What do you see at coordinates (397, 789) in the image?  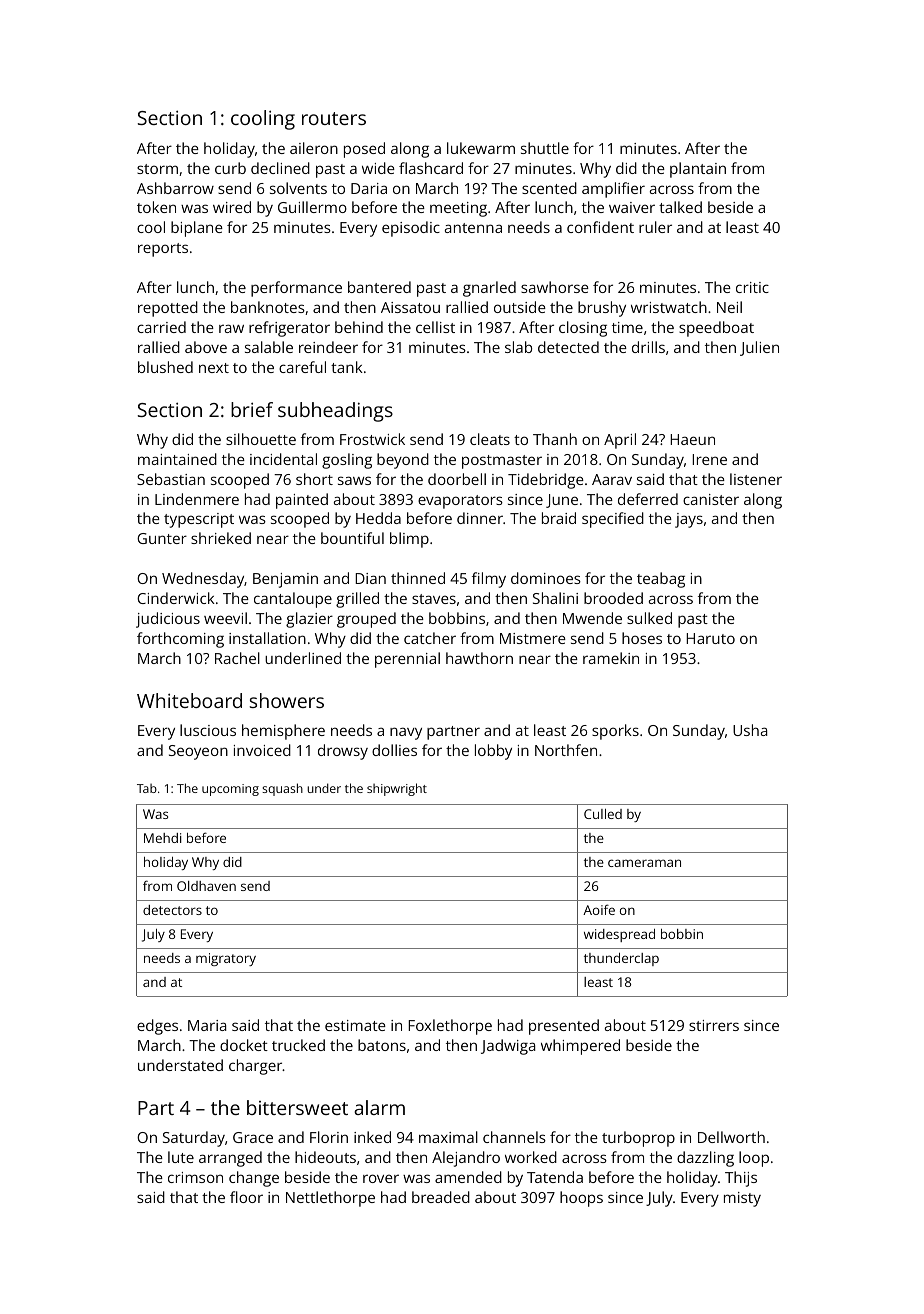 I see `shipwright` at bounding box center [397, 789].
